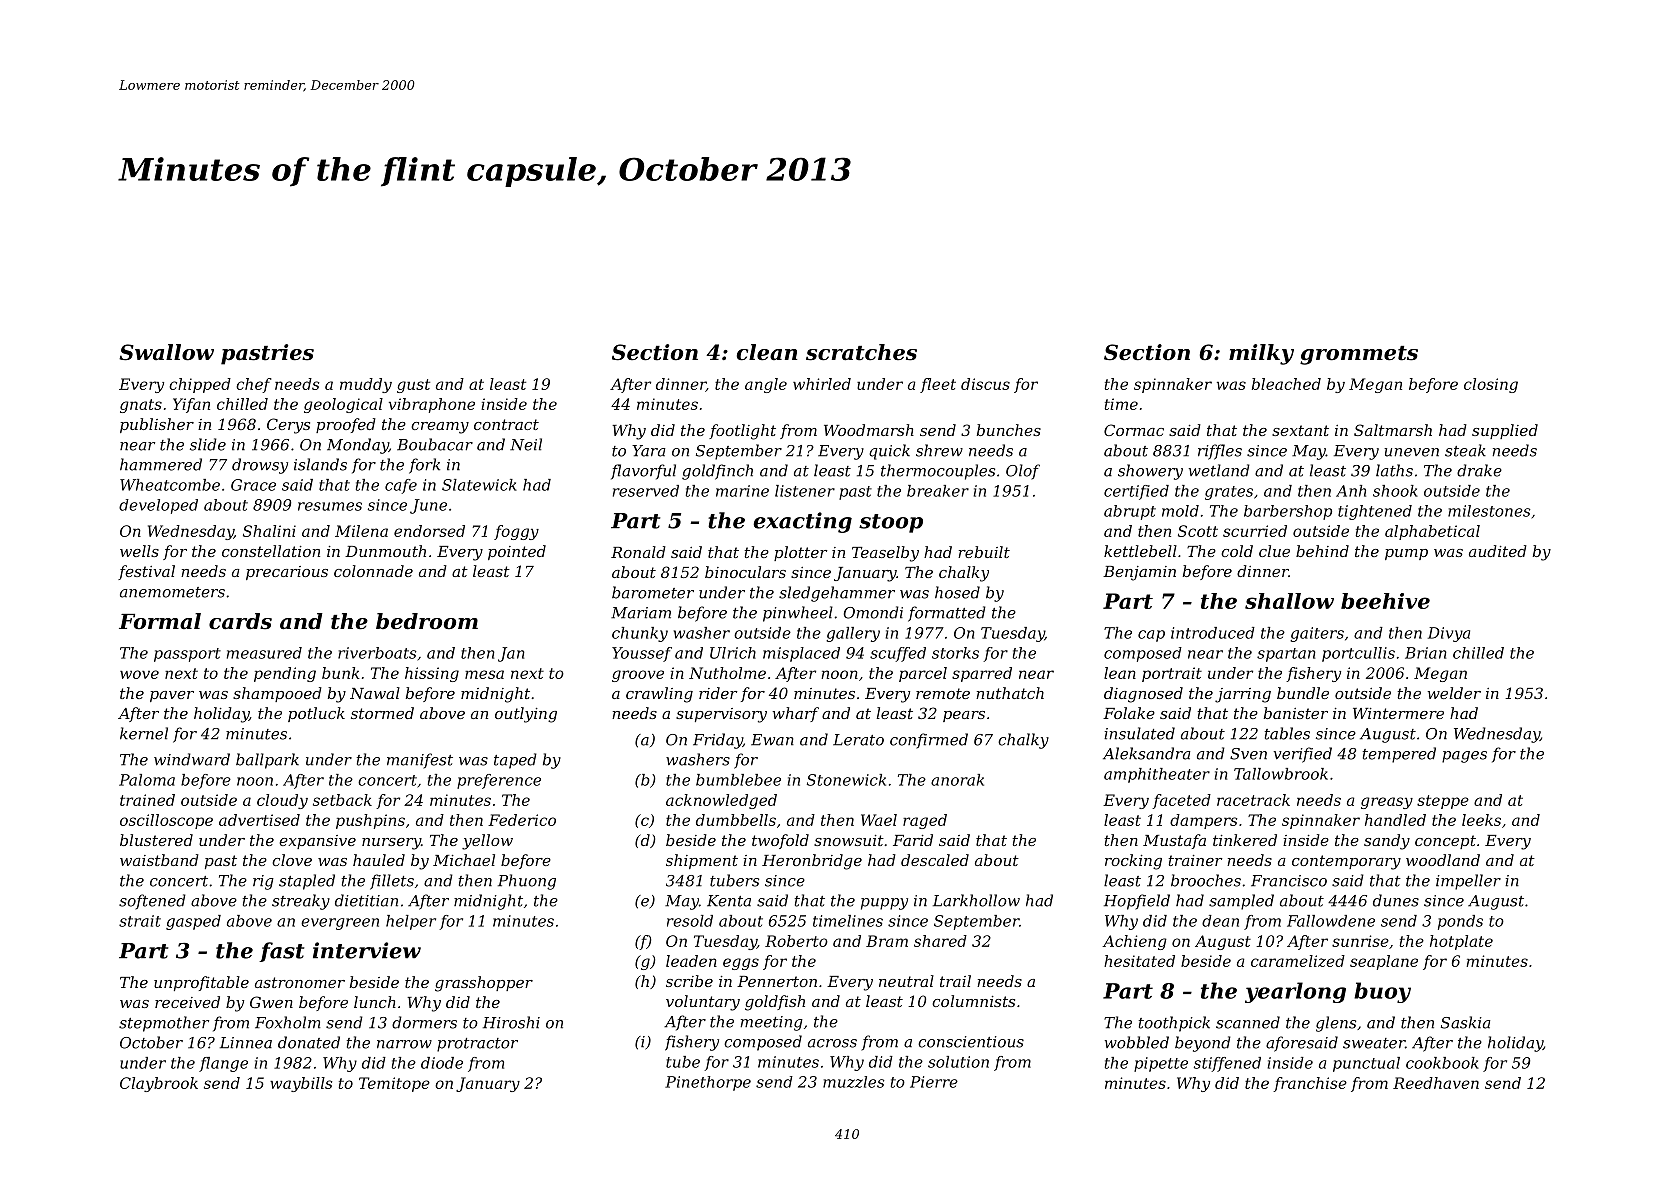  What do you see at coordinates (1436, 1083) in the image?
I see `Reedhaven` at bounding box center [1436, 1083].
